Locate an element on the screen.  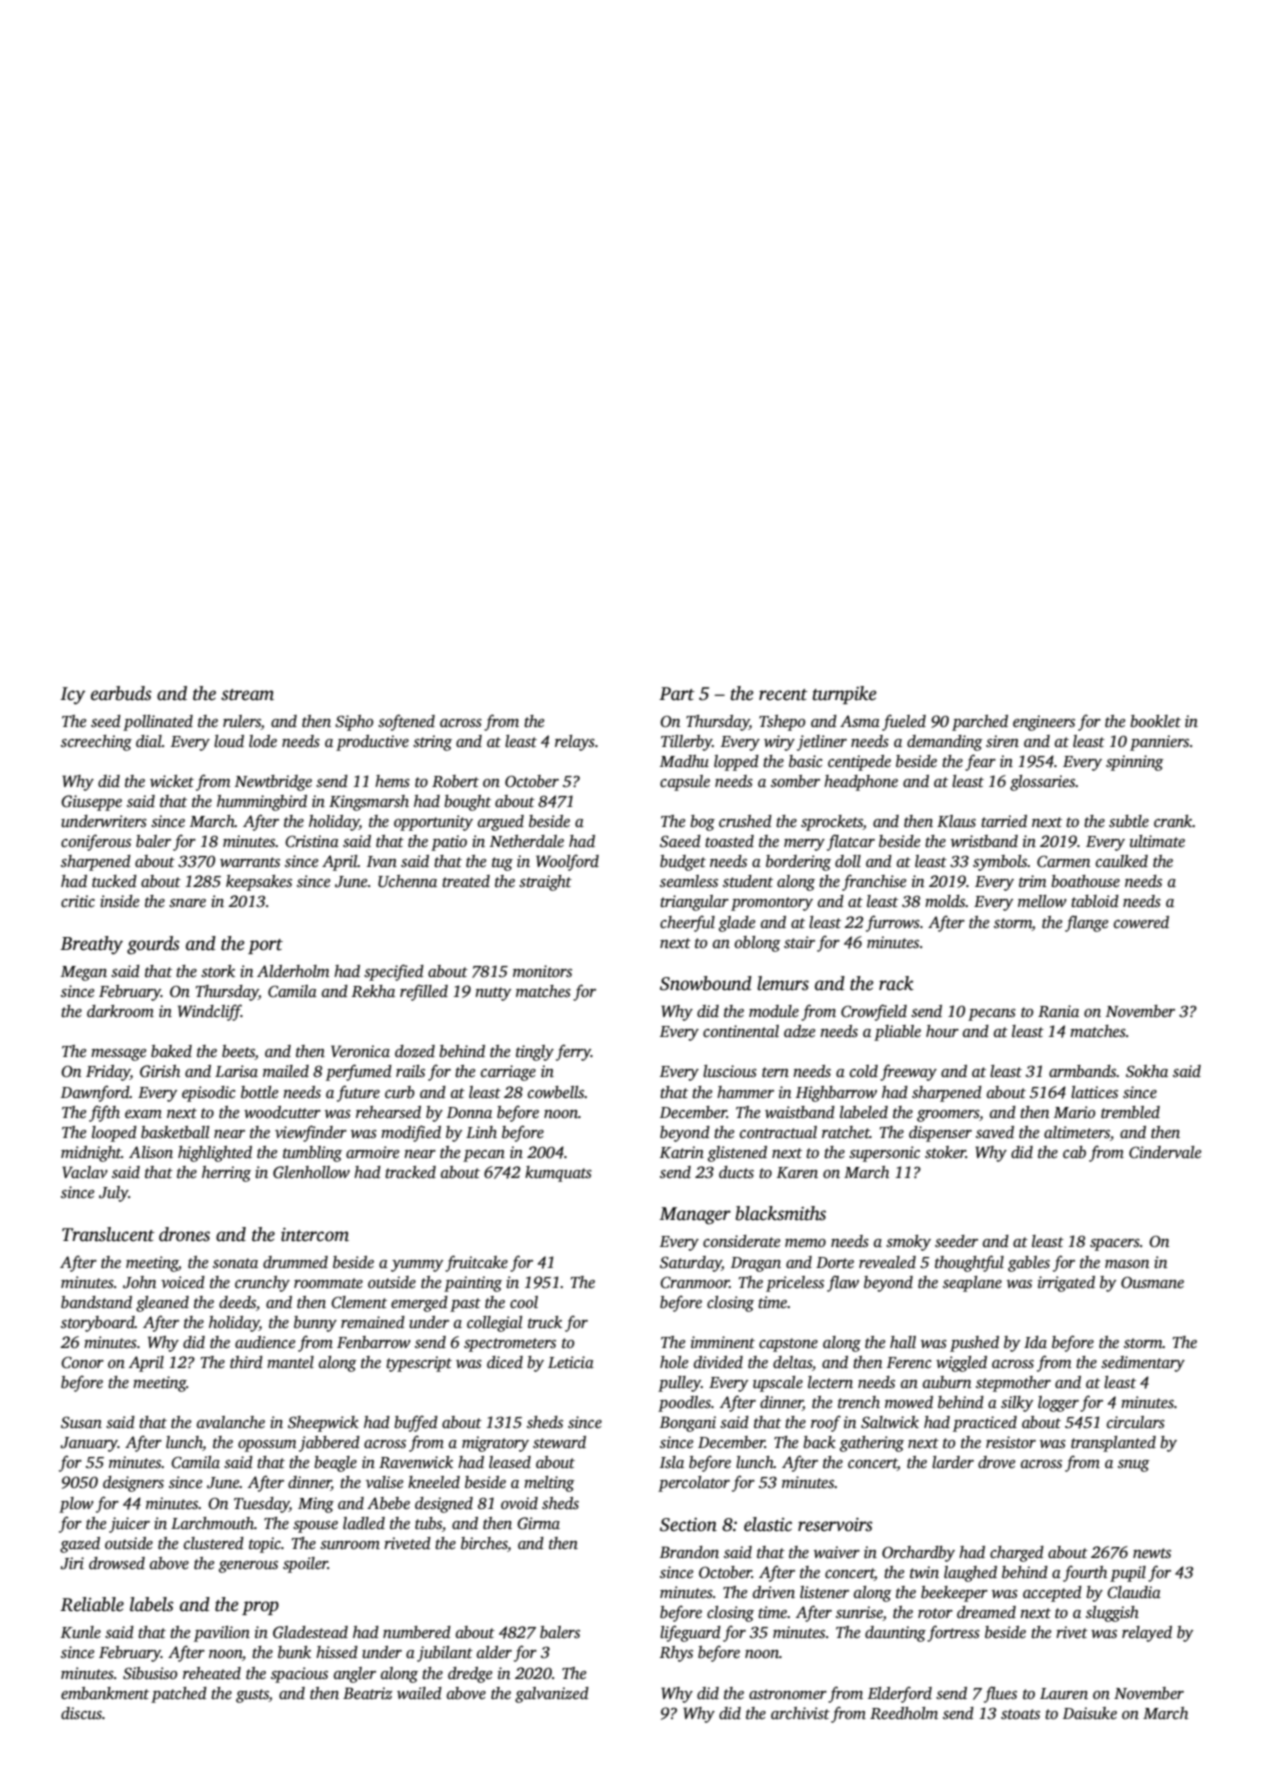
mason is located at coordinates (1127, 1264).
